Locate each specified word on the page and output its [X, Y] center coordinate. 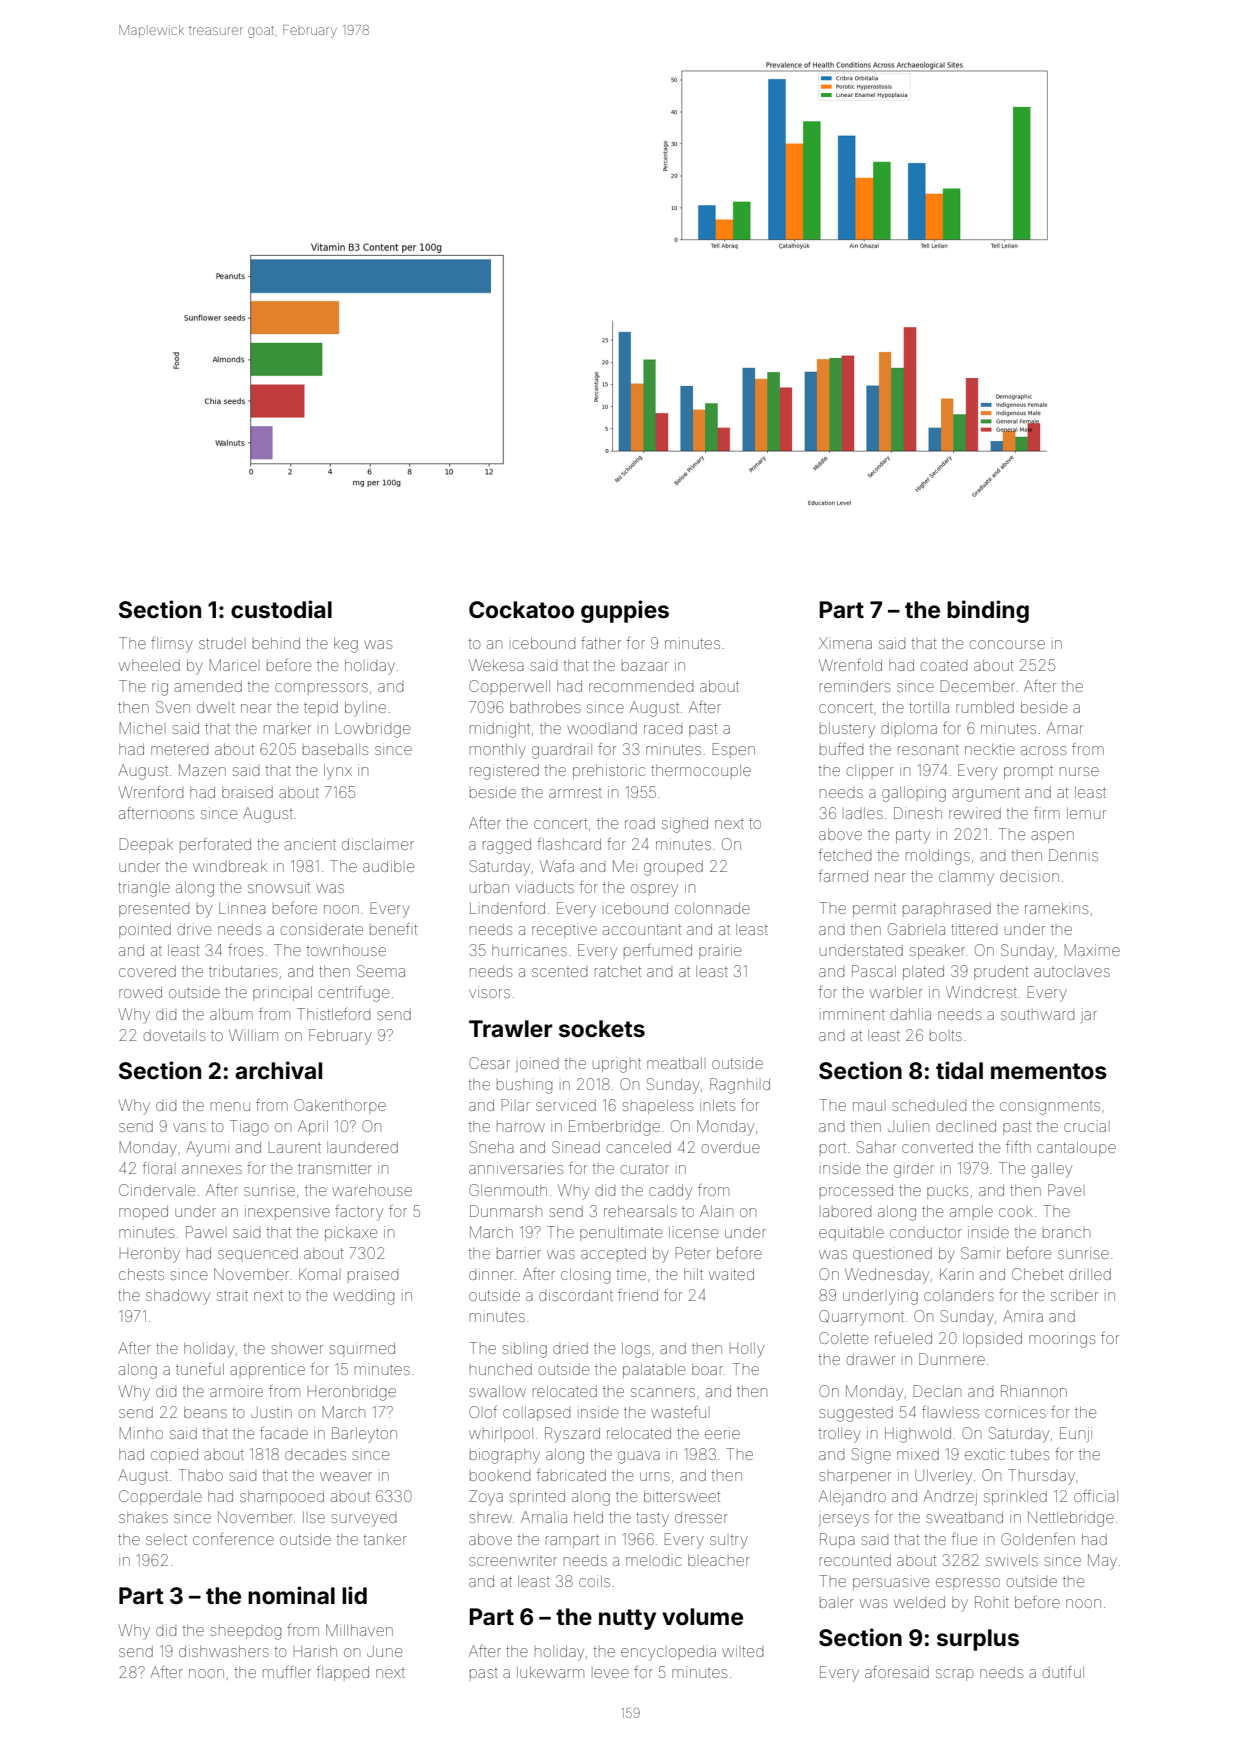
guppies [625, 611]
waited [731, 1274]
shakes [143, 1517]
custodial [281, 609]
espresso [968, 1584]
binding [988, 611]
